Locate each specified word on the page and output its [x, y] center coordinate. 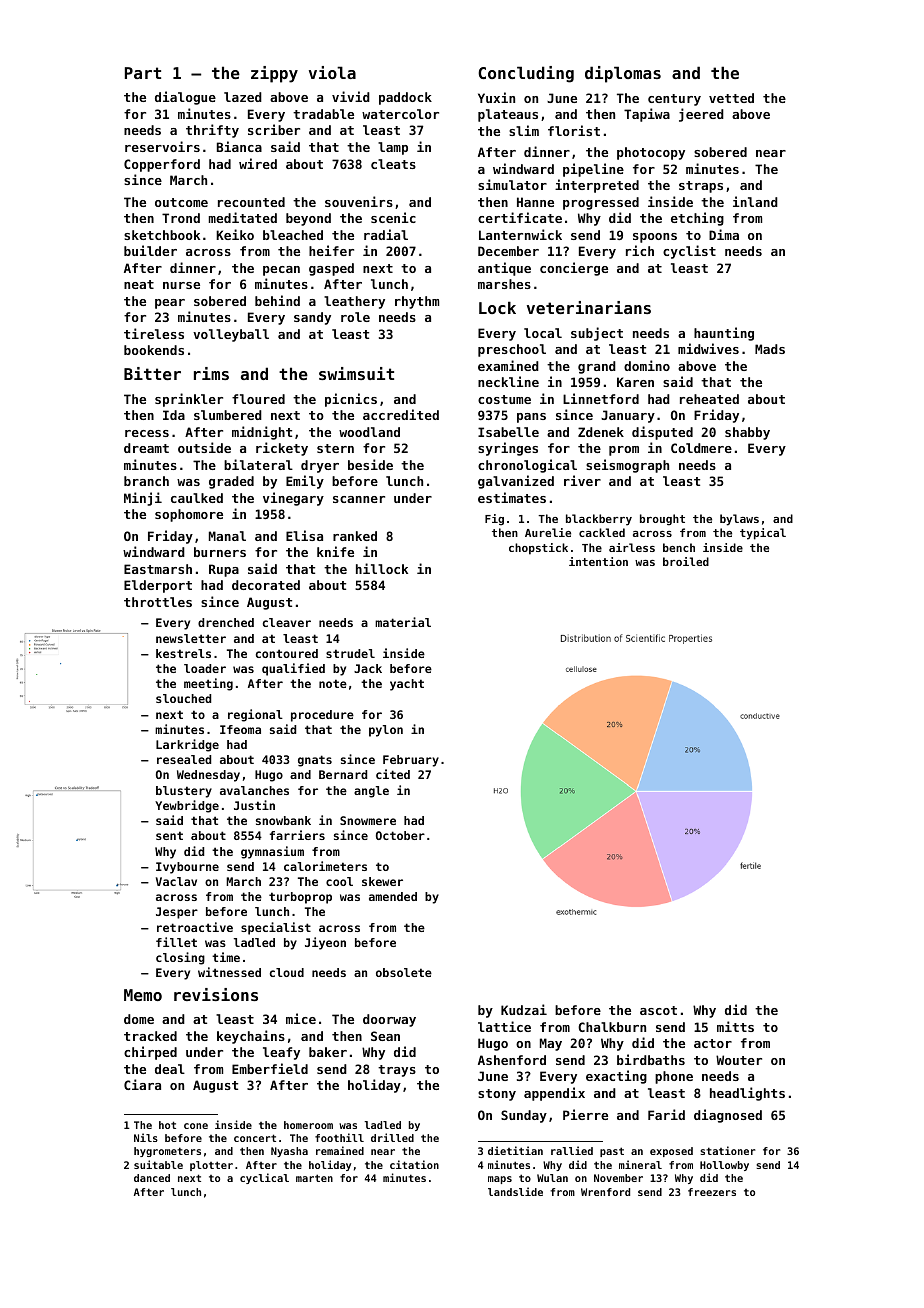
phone [674, 1077]
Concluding [526, 74]
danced [152, 1178]
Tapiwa [647, 115]
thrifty [212, 131]
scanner [359, 499]
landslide [515, 1191]
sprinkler [189, 400]
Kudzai [524, 1009]
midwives [708, 348]
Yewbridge [187, 806]
